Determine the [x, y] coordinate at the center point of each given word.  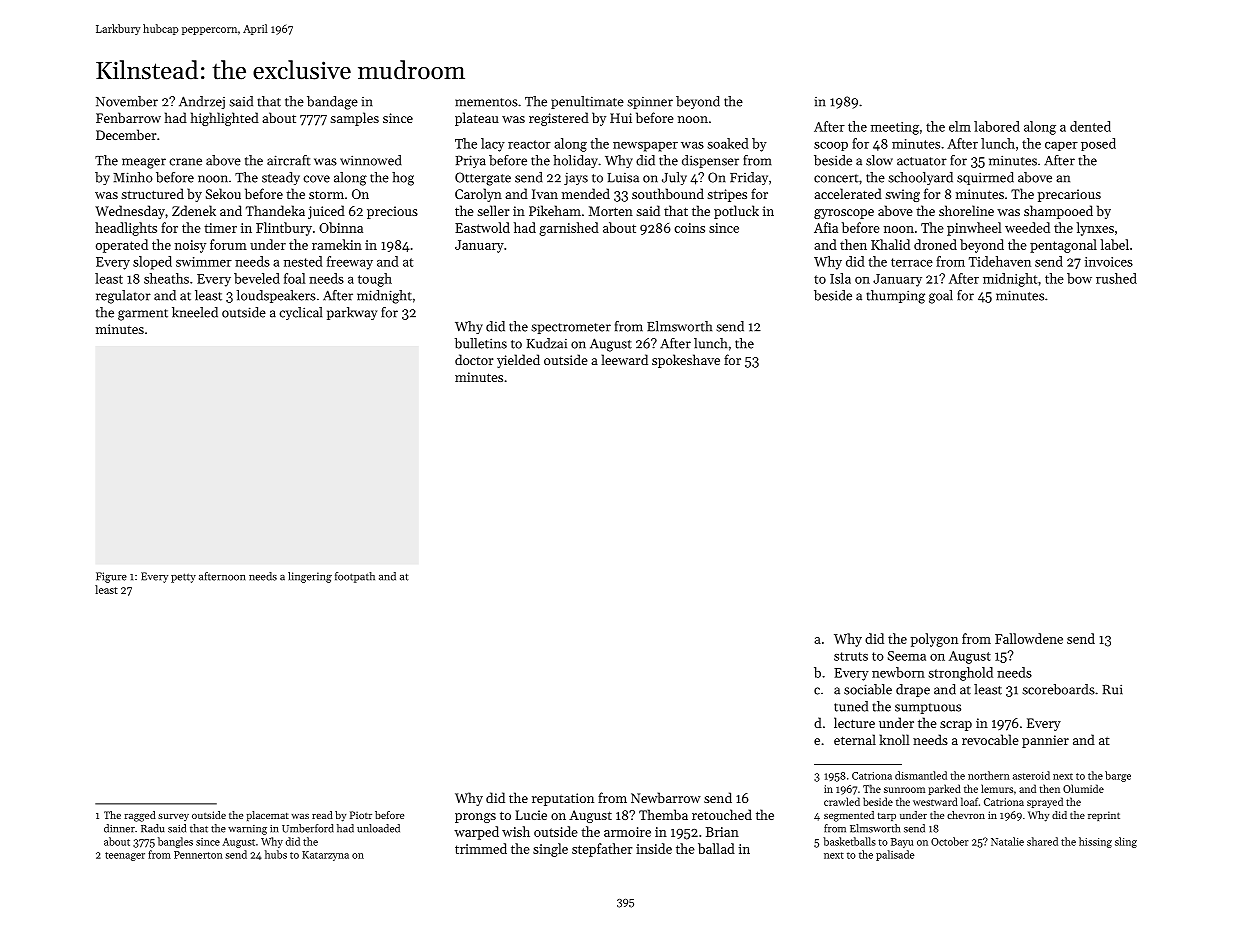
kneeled [195, 312]
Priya [471, 161]
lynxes [1095, 229]
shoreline [966, 210]
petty [183, 578]
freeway [350, 263]
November [127, 101]
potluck [736, 212]
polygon [934, 640]
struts [851, 656]
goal [941, 297]
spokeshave [686, 361]
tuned [851, 706]
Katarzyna [325, 856]
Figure [111, 577]
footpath [355, 577]
